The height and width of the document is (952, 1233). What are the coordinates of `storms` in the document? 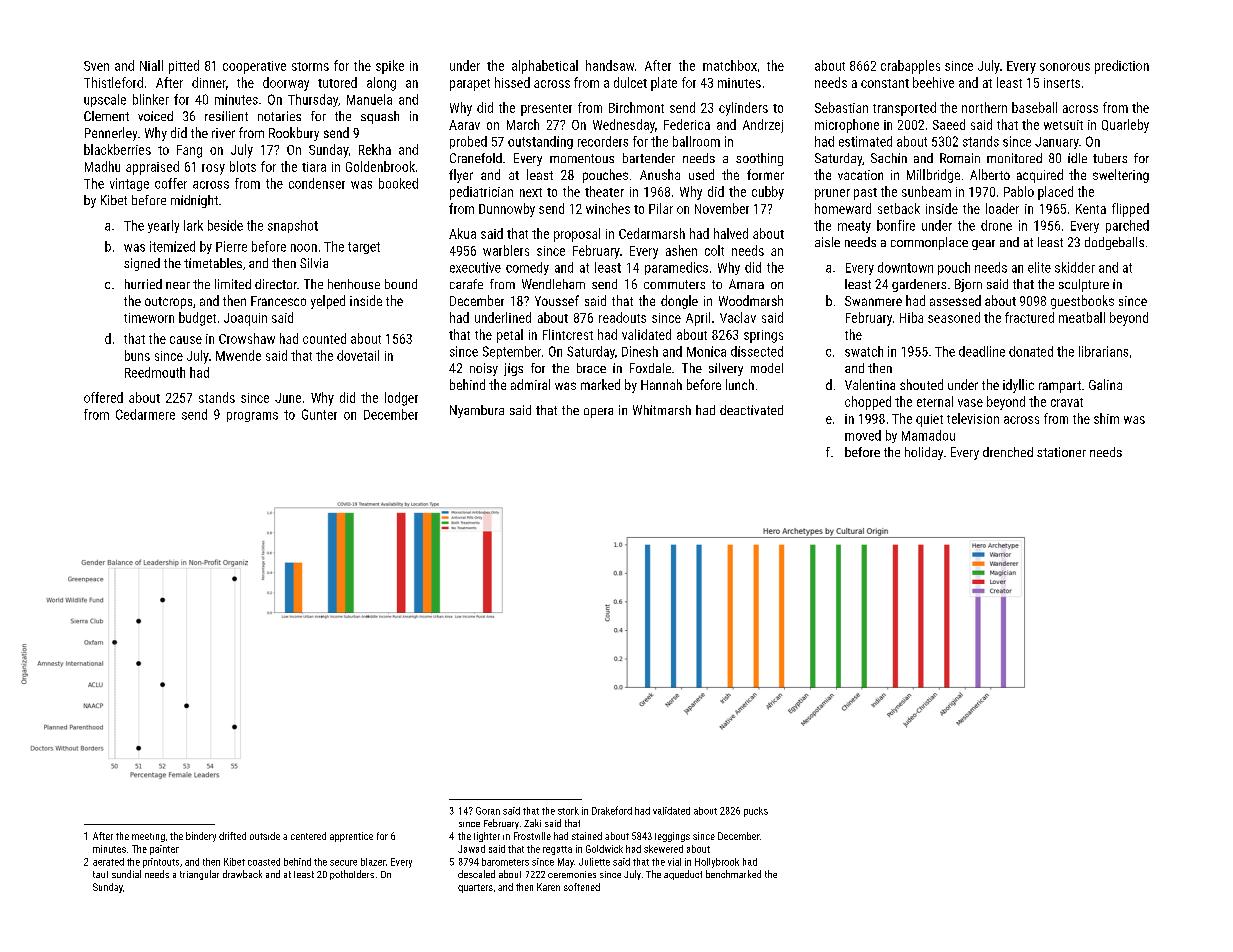 It's located at (310, 66).
